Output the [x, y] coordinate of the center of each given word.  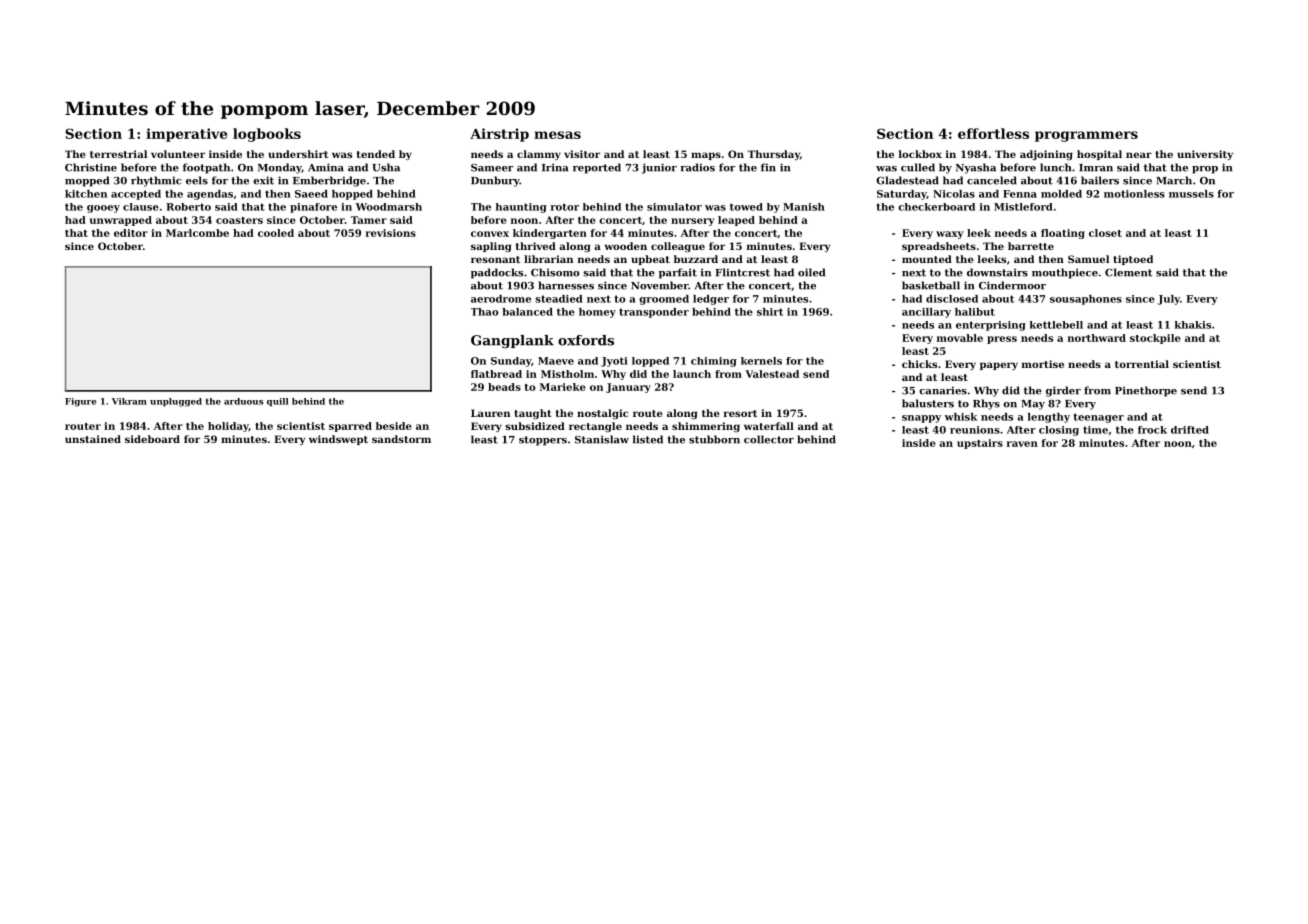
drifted [1190, 430]
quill [278, 402]
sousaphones [1086, 300]
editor [131, 233]
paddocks [497, 273]
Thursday [774, 155]
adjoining [1046, 155]
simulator [674, 207]
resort [740, 413]
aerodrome [501, 299]
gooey [103, 209]
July [1169, 300]
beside [394, 426]
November [660, 285]
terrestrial [118, 154]
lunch [1055, 167]
